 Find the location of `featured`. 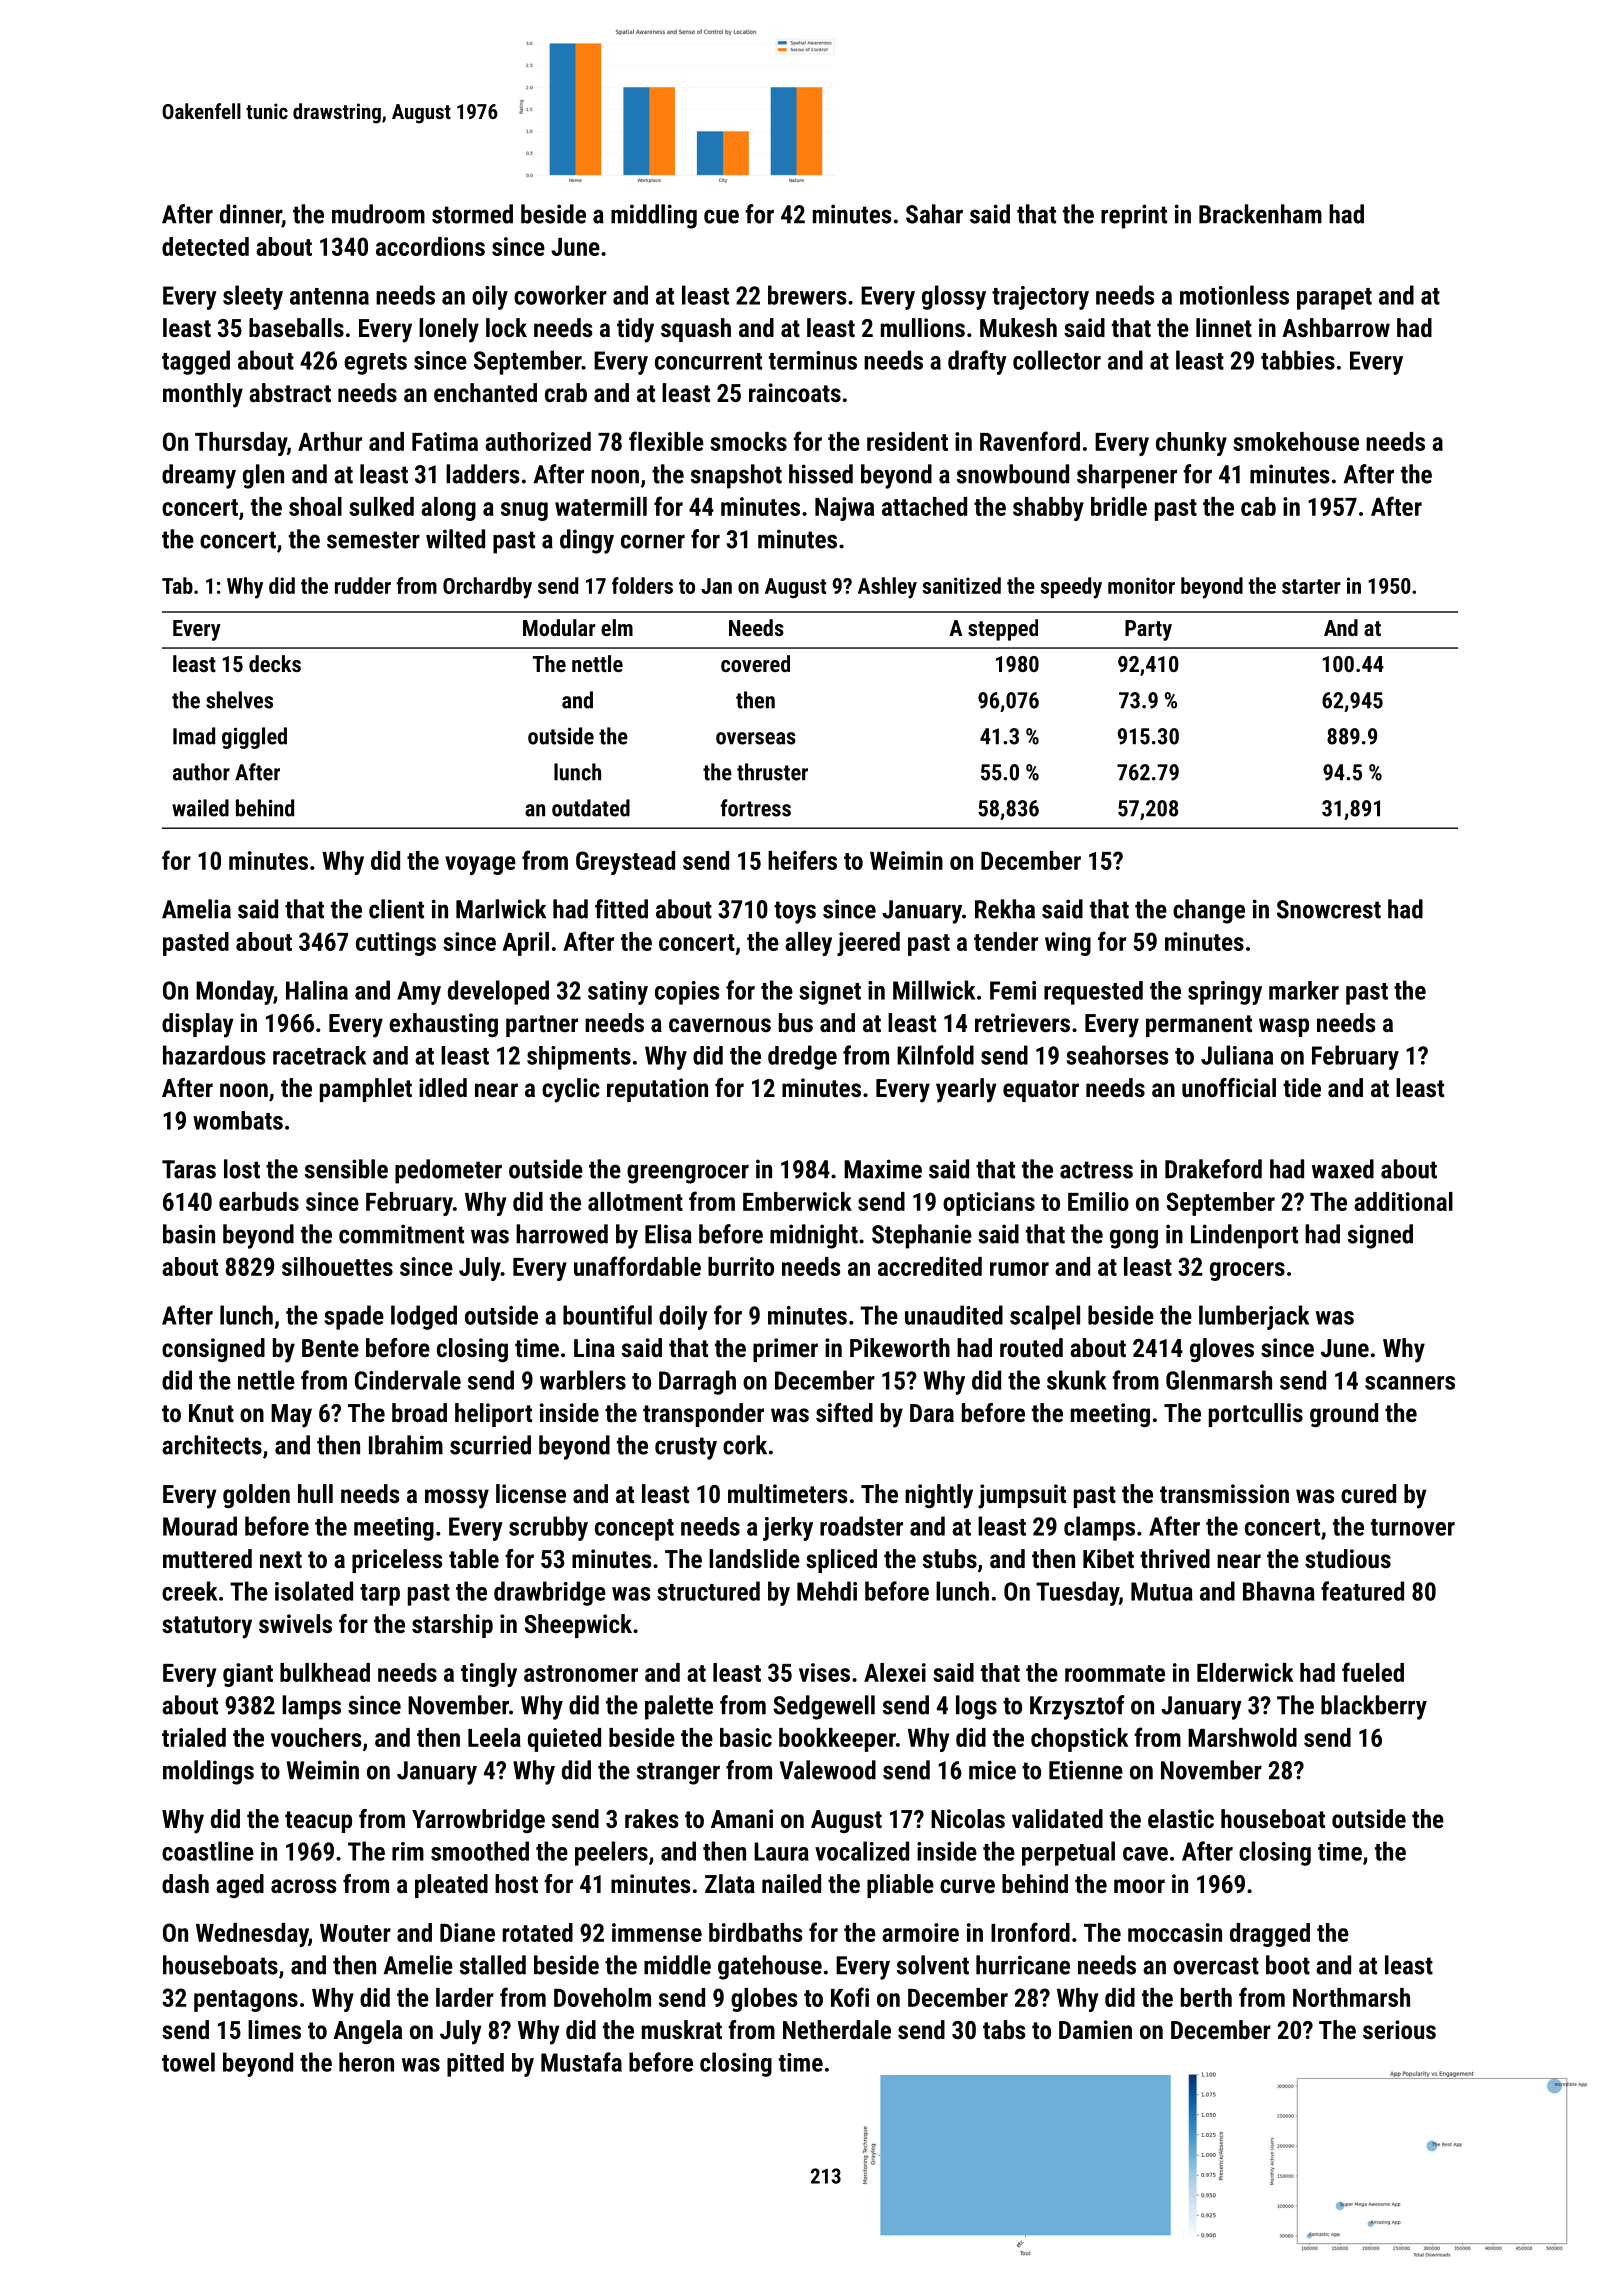

featured is located at coordinates (1362, 1591).
